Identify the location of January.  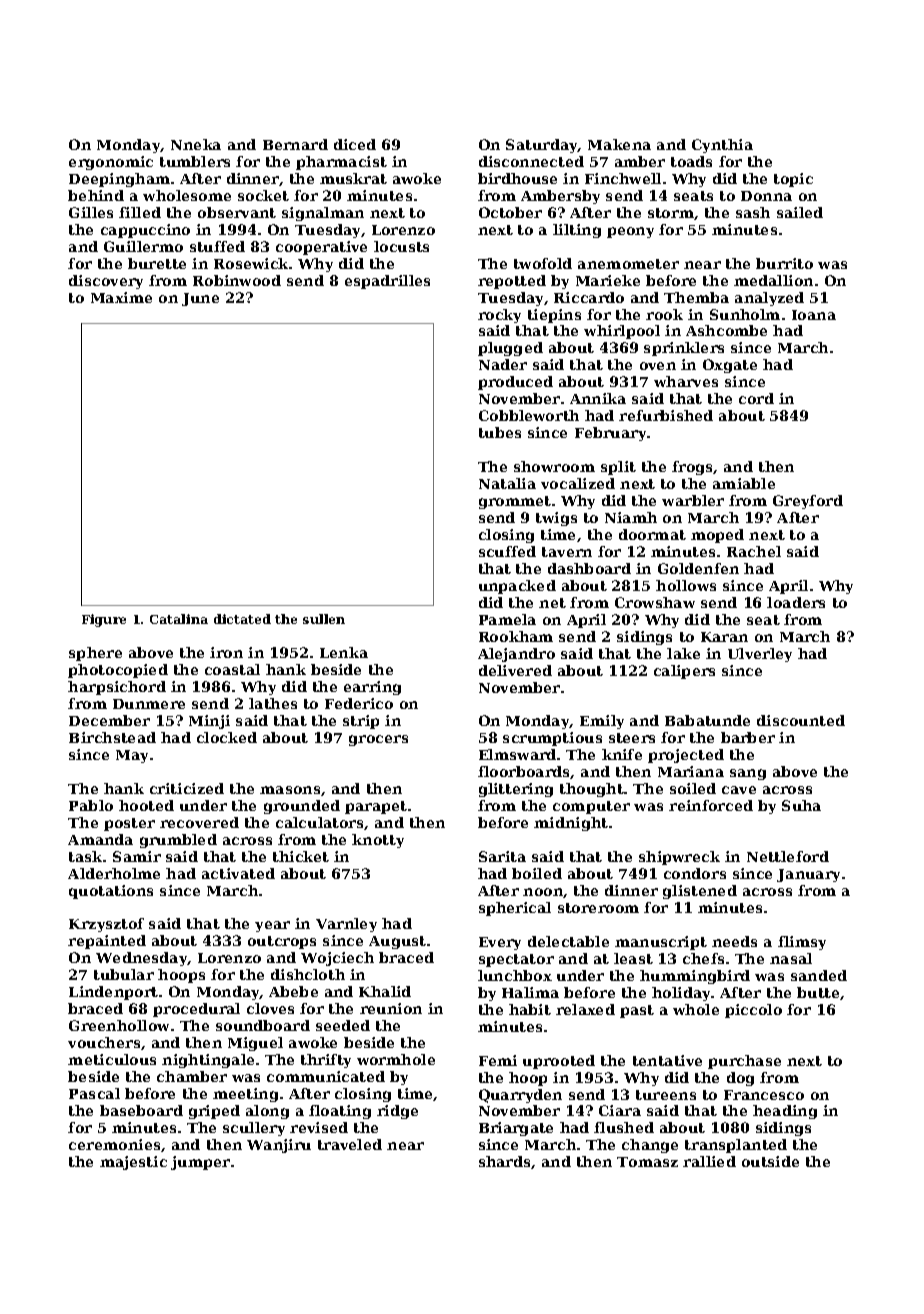
(808, 875).
